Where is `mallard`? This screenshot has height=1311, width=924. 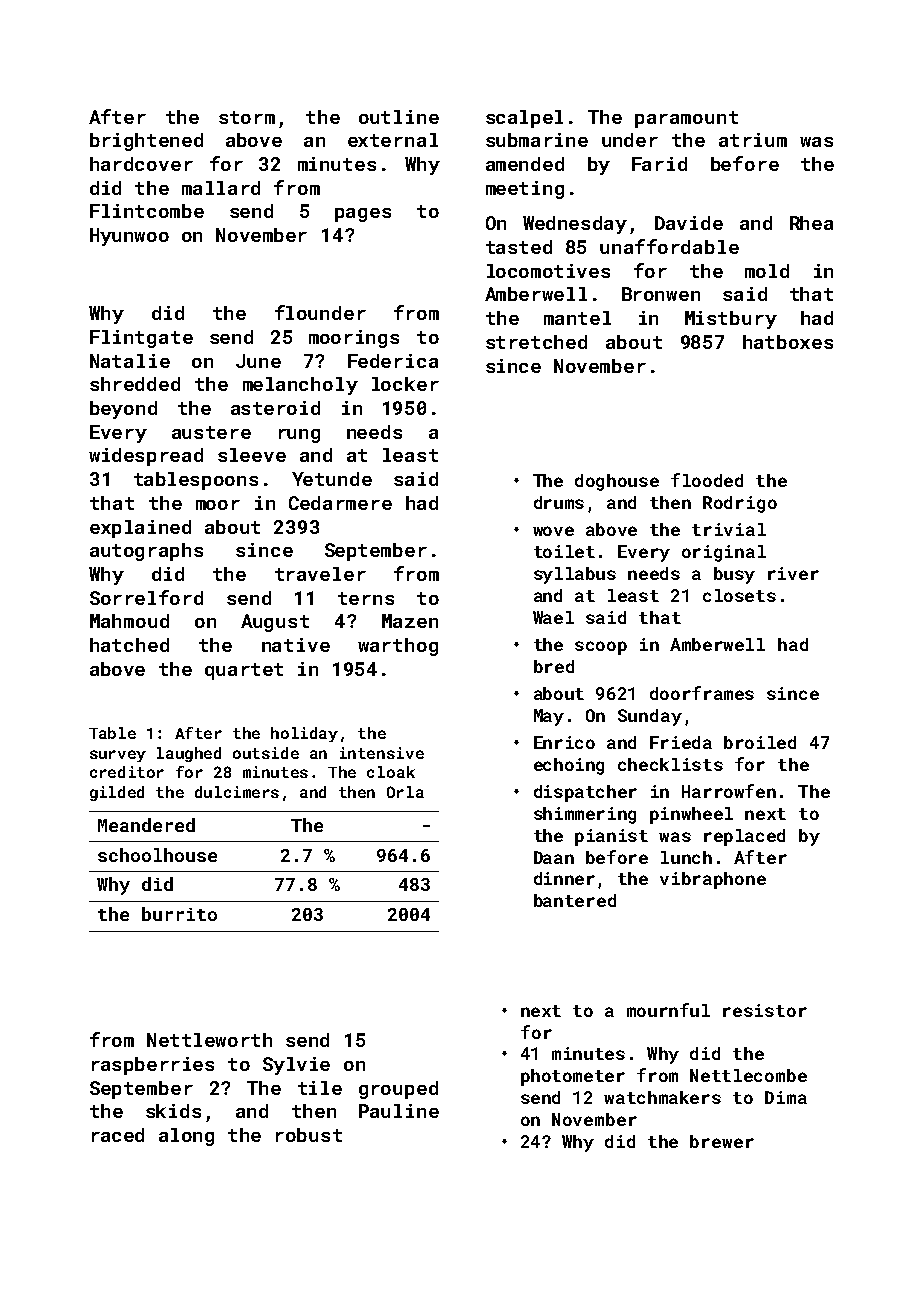 mallard is located at coordinates (221, 188).
